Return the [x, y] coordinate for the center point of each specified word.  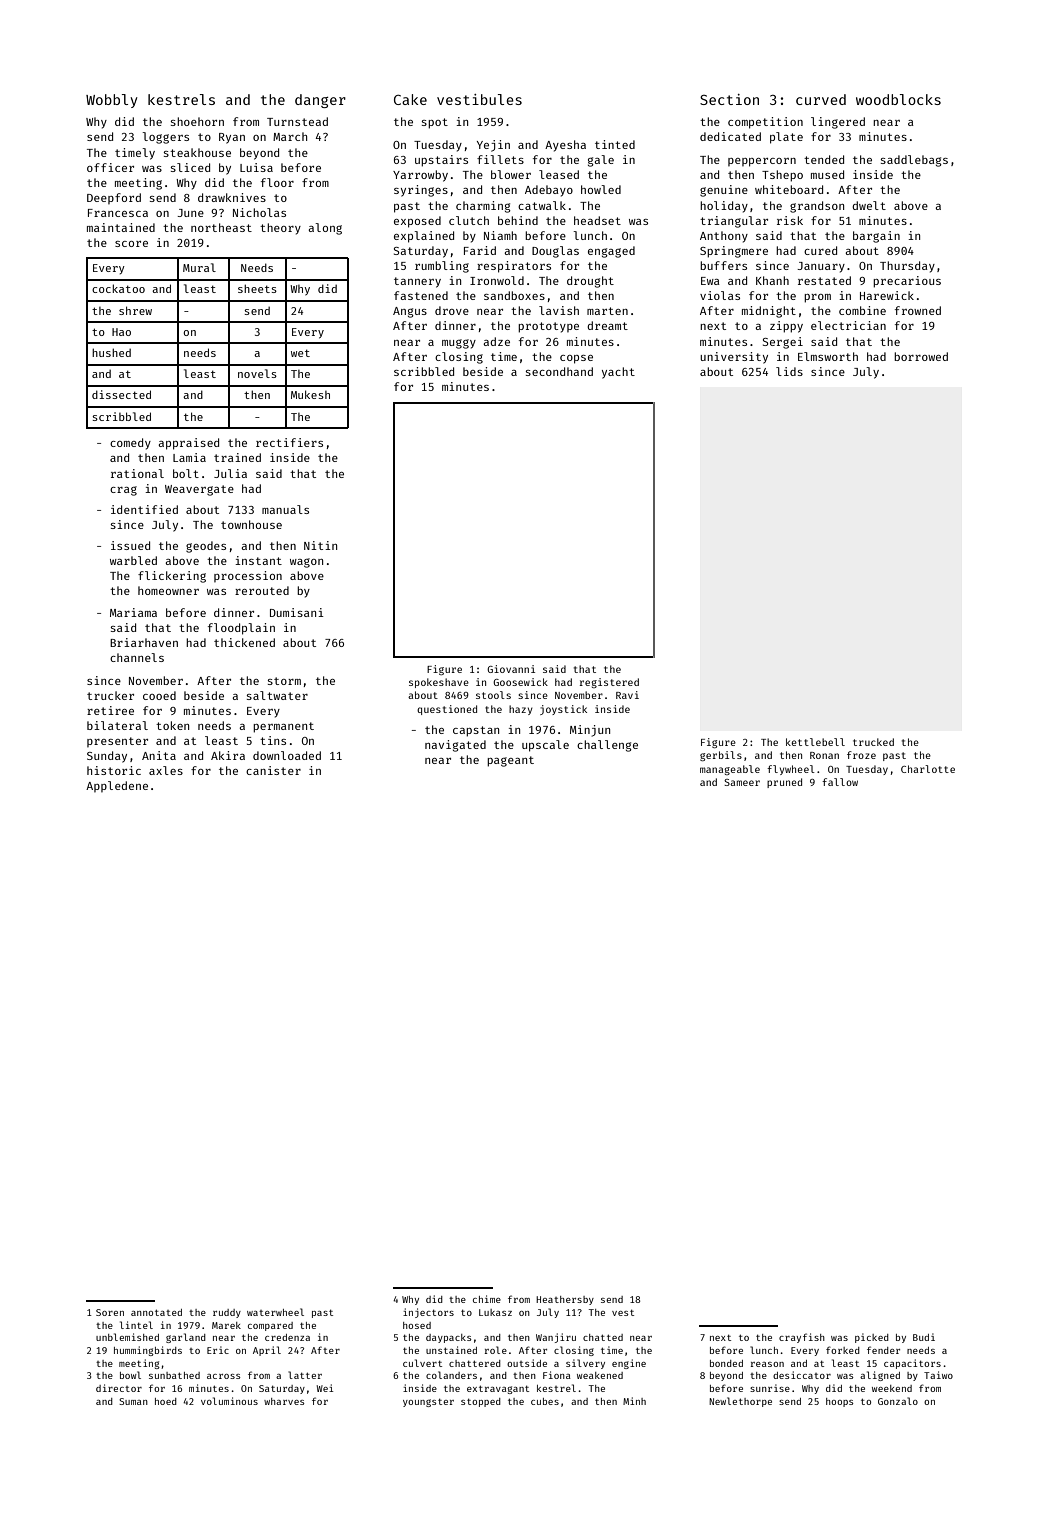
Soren [110, 1312]
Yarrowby [420, 176]
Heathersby [565, 1300]
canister [273, 770]
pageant [510, 761]
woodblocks [898, 99]
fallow [840, 782]
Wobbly [112, 101]
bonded [726, 1363]
